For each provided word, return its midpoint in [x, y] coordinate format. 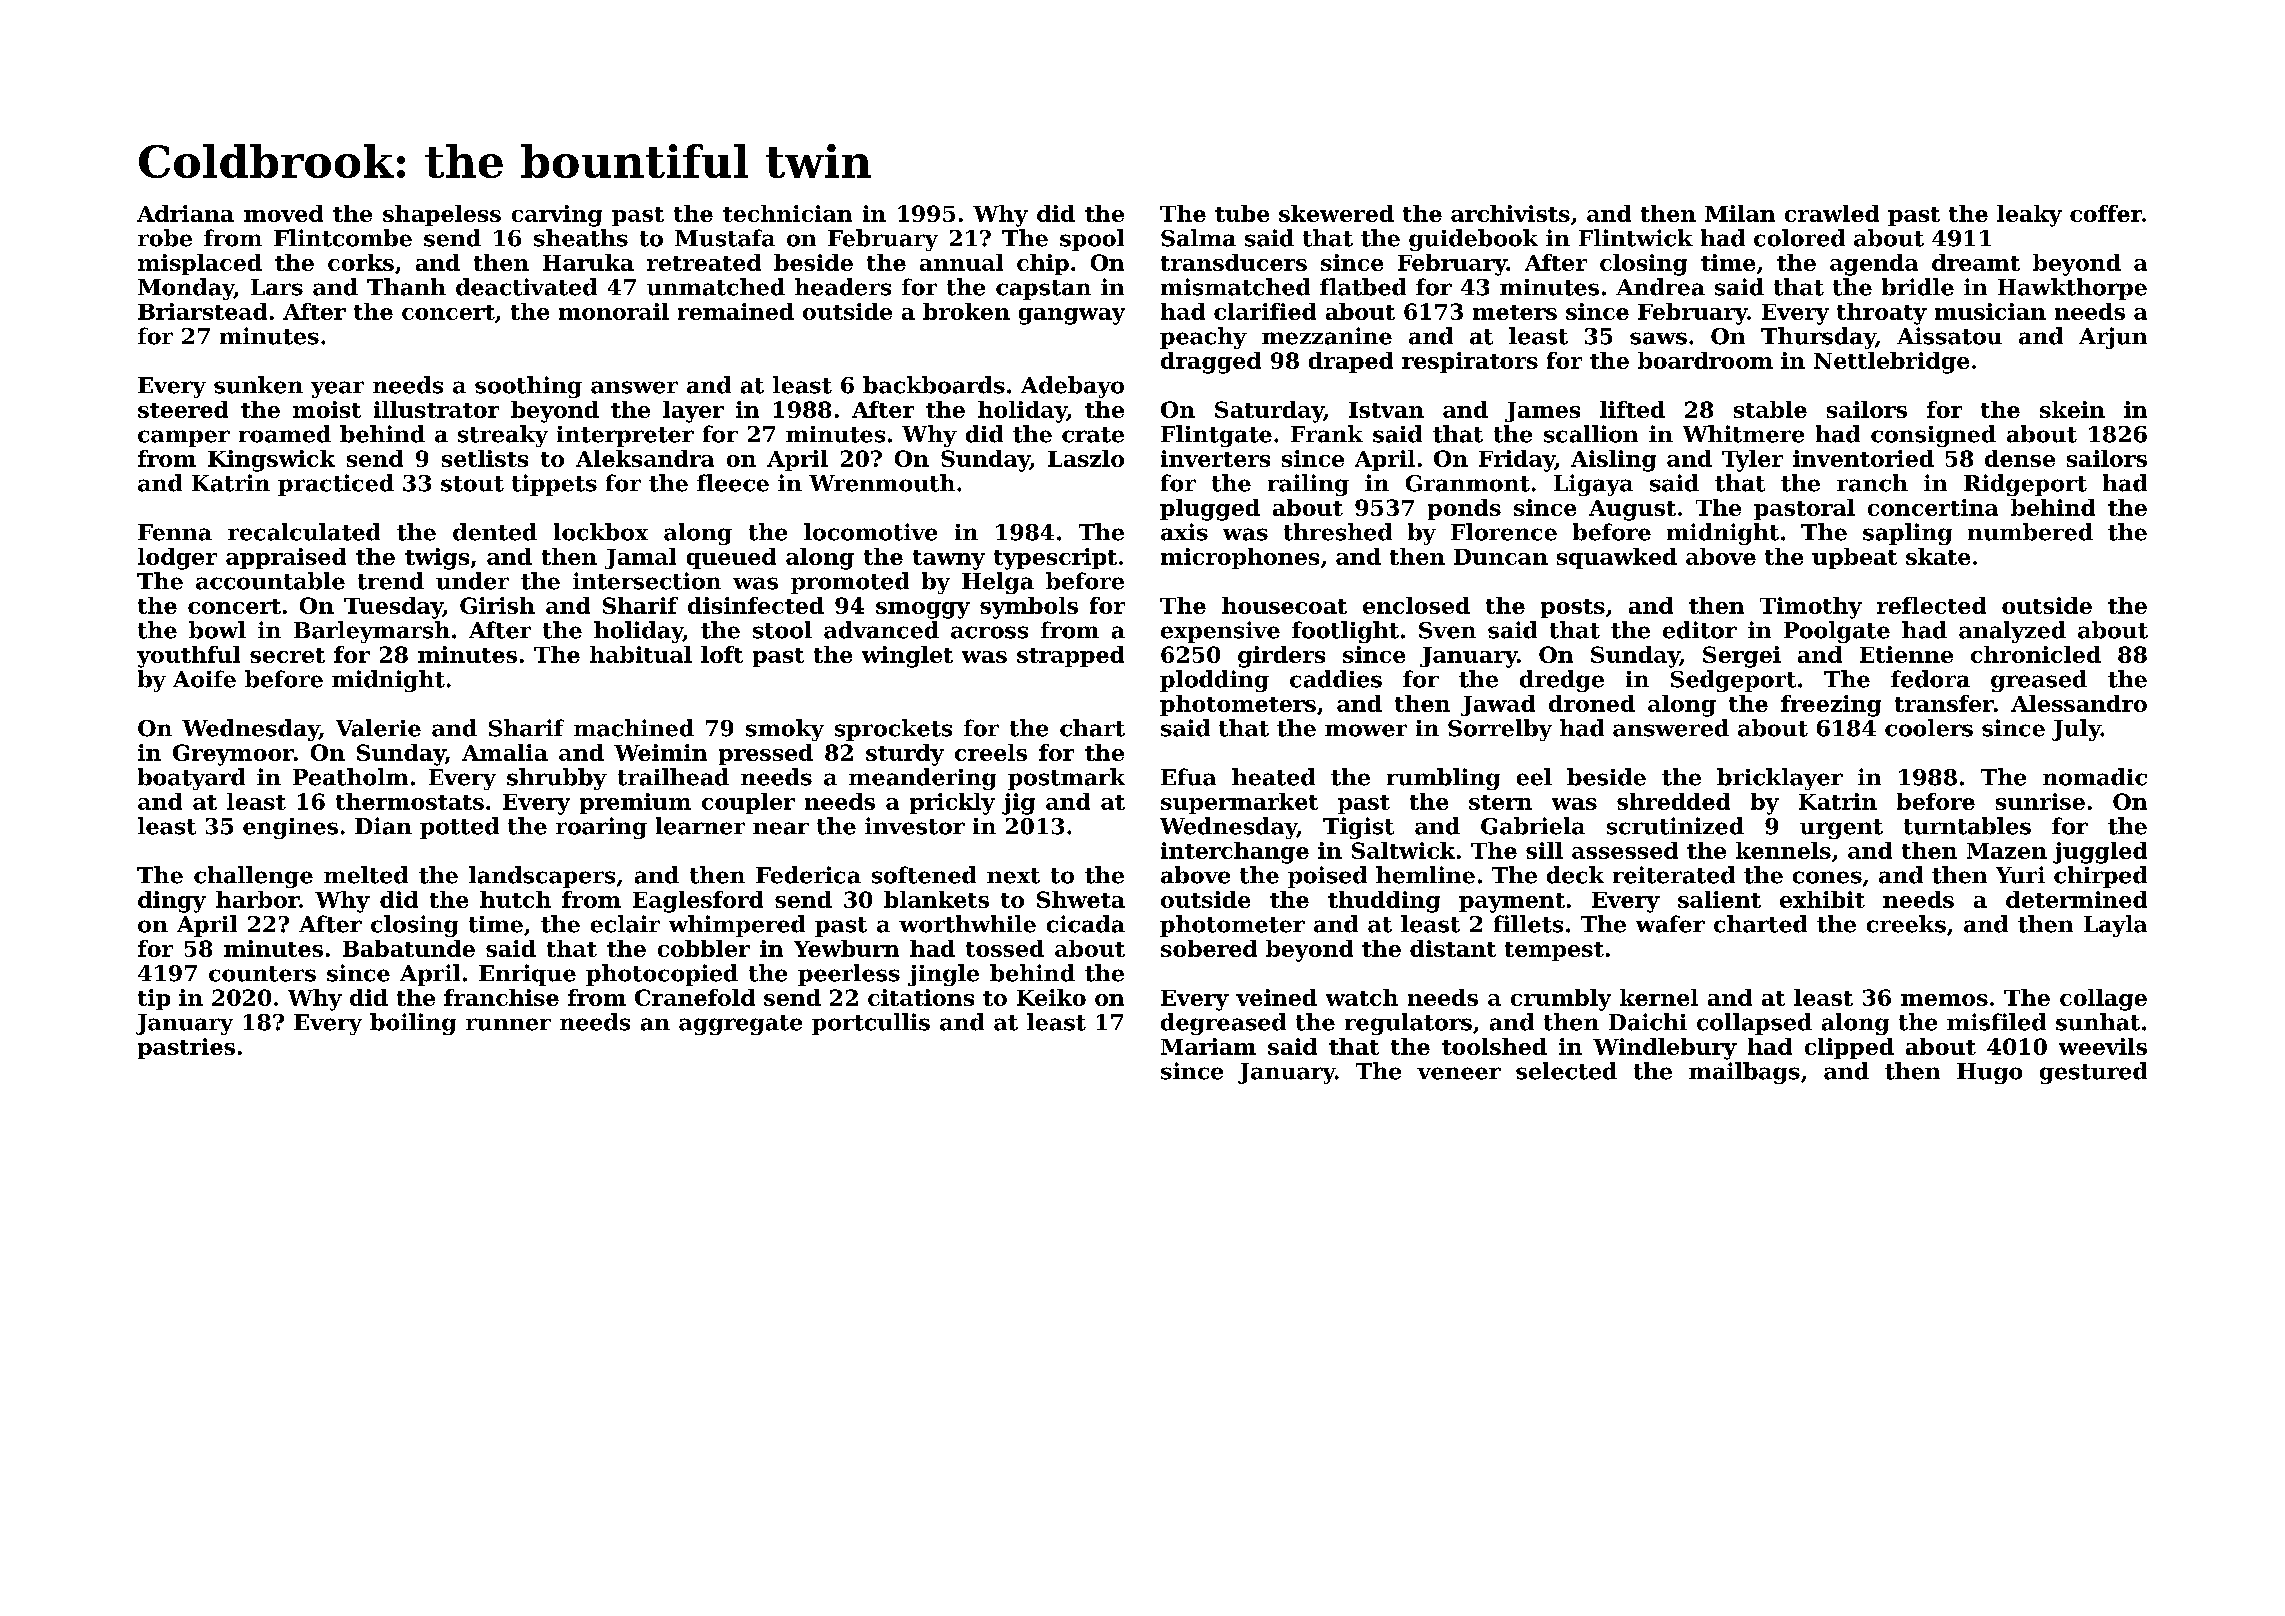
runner [508, 1024]
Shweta [1081, 899]
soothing [528, 387]
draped [1351, 362]
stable [1770, 409]
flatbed [1363, 287]
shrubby [557, 779]
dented [495, 532]
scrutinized [1675, 826]
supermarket [1239, 803]
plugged [1210, 510]
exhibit [1822, 899]
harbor [257, 899]
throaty [1882, 314]
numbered [2030, 532]
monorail [614, 311]
